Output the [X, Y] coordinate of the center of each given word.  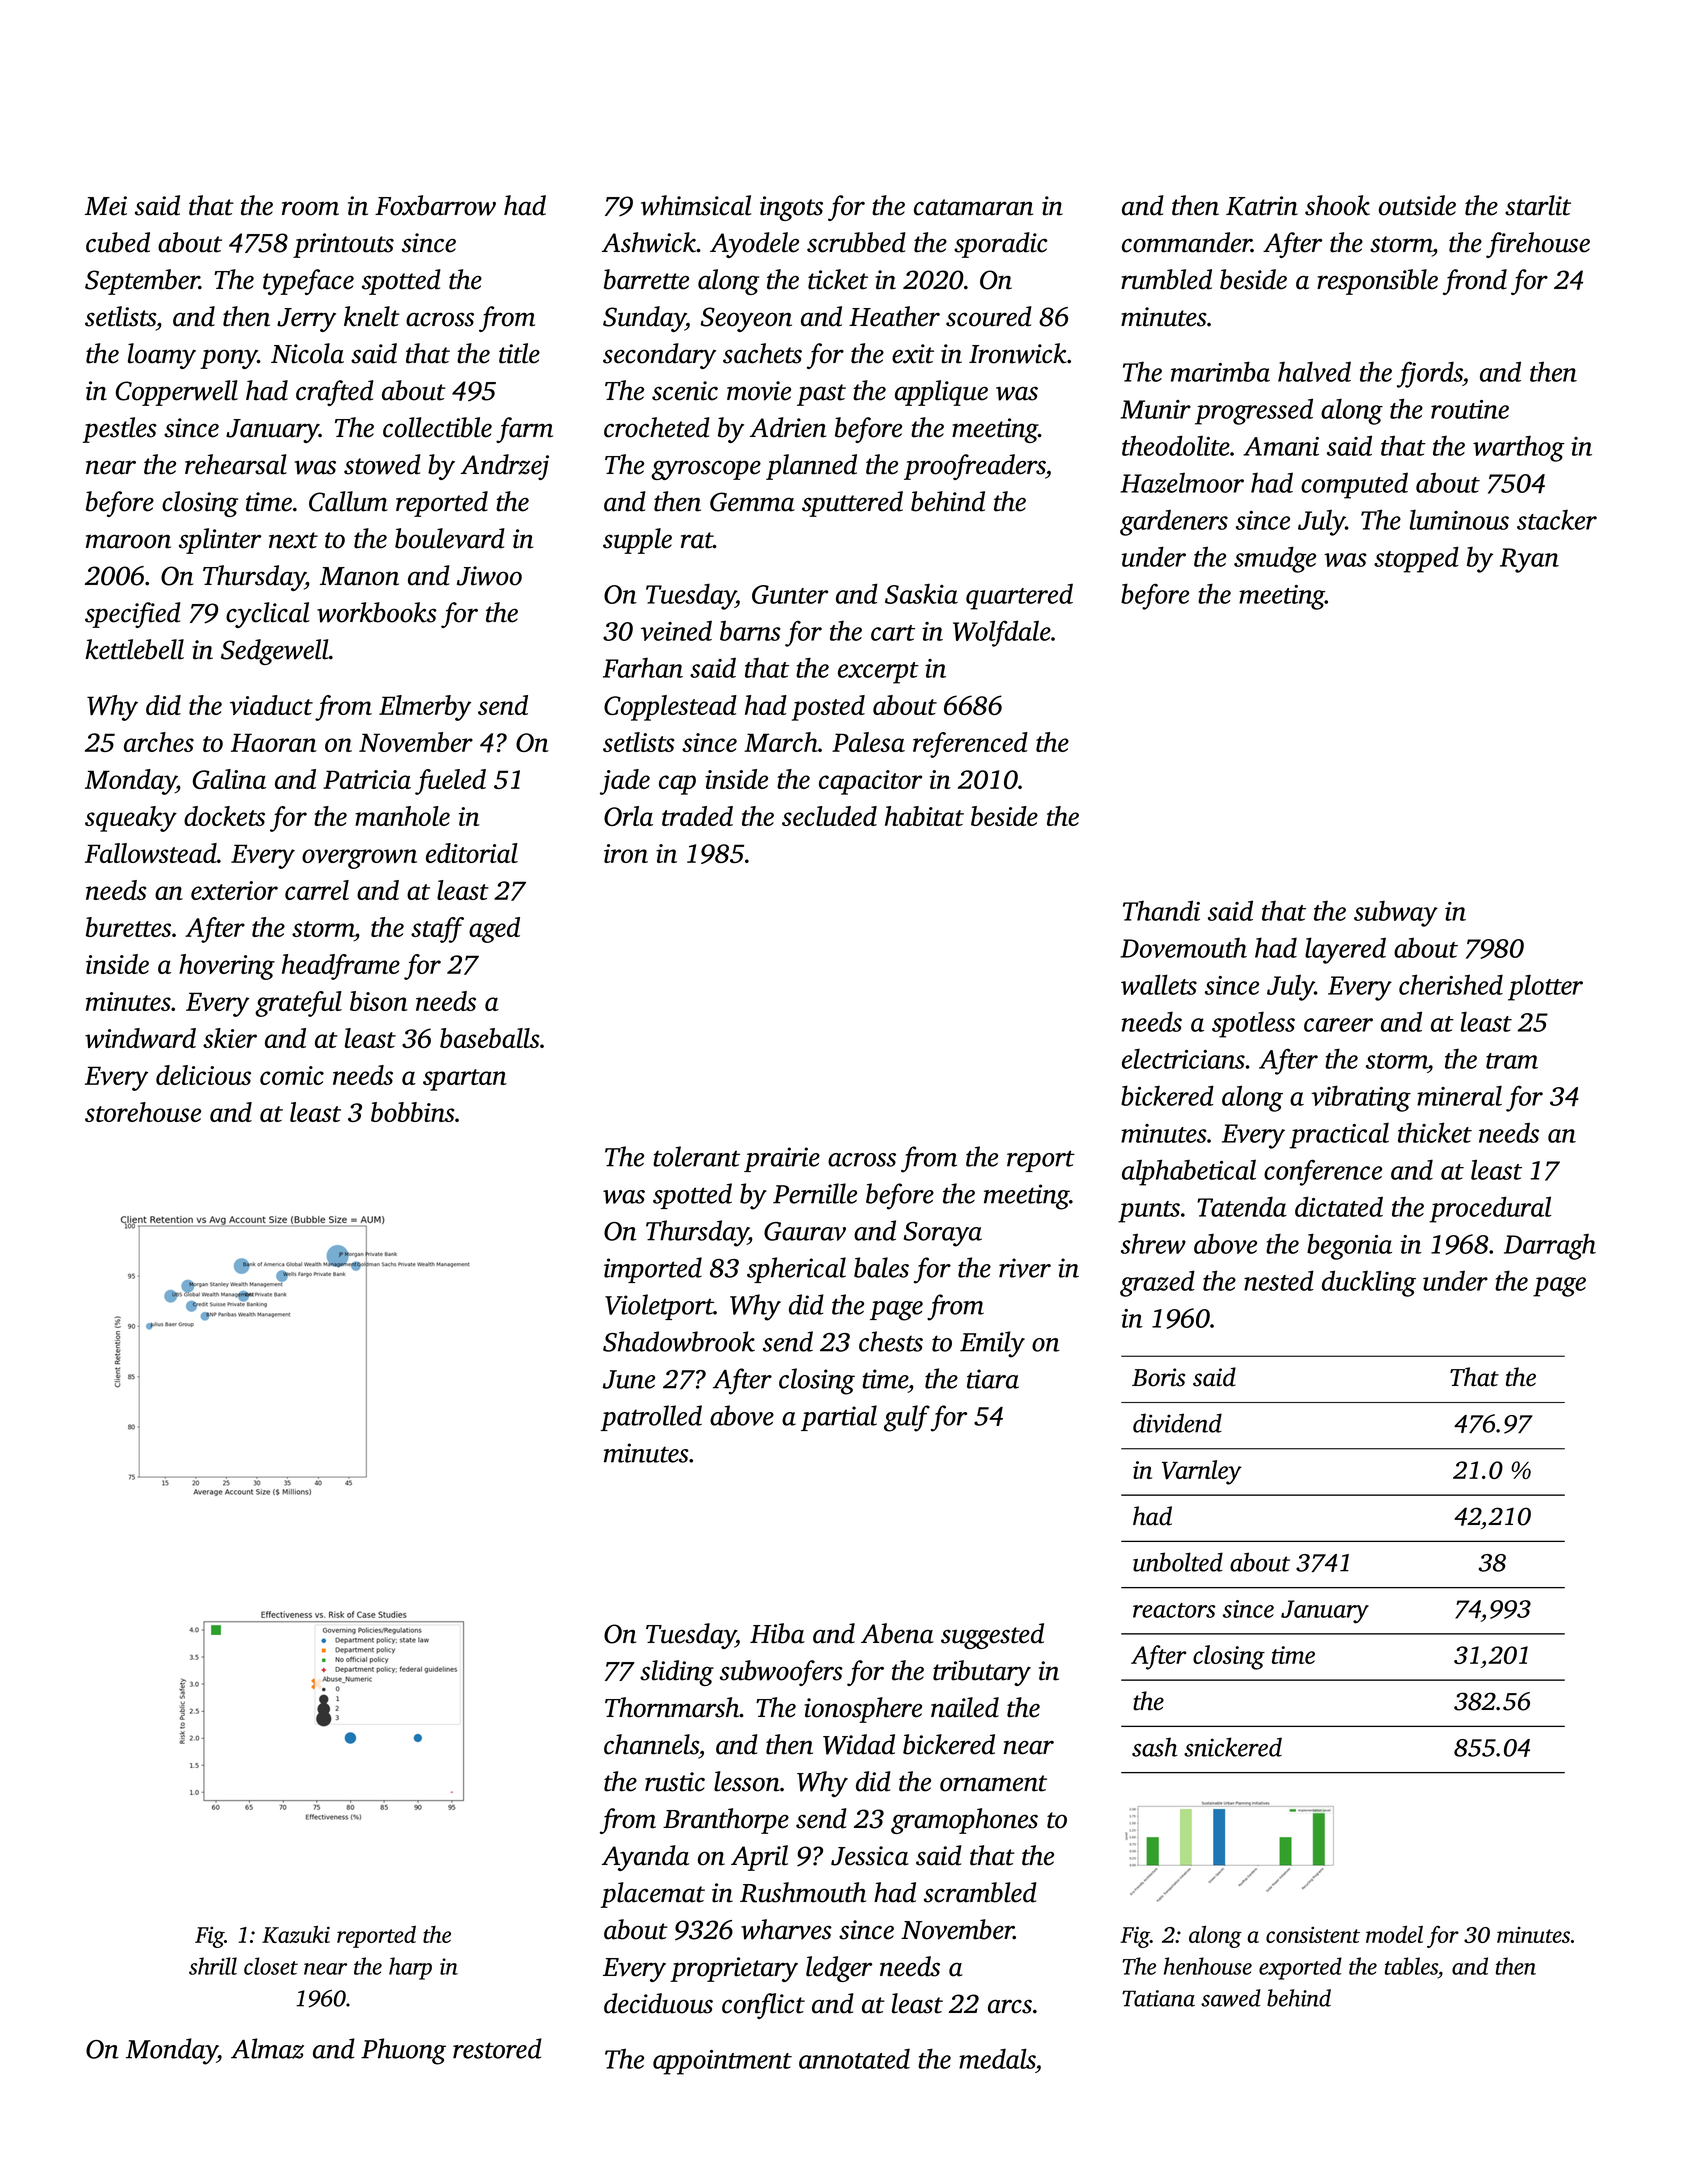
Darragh [1550, 1247]
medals [997, 2058]
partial [839, 1418]
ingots [791, 208]
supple [637, 541]
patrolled [651, 1418]
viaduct [271, 705]
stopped [1416, 559]
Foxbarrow [435, 205]
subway [1396, 914]
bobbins [413, 1112]
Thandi [1161, 910]
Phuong [403, 2051]
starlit [1538, 205]
